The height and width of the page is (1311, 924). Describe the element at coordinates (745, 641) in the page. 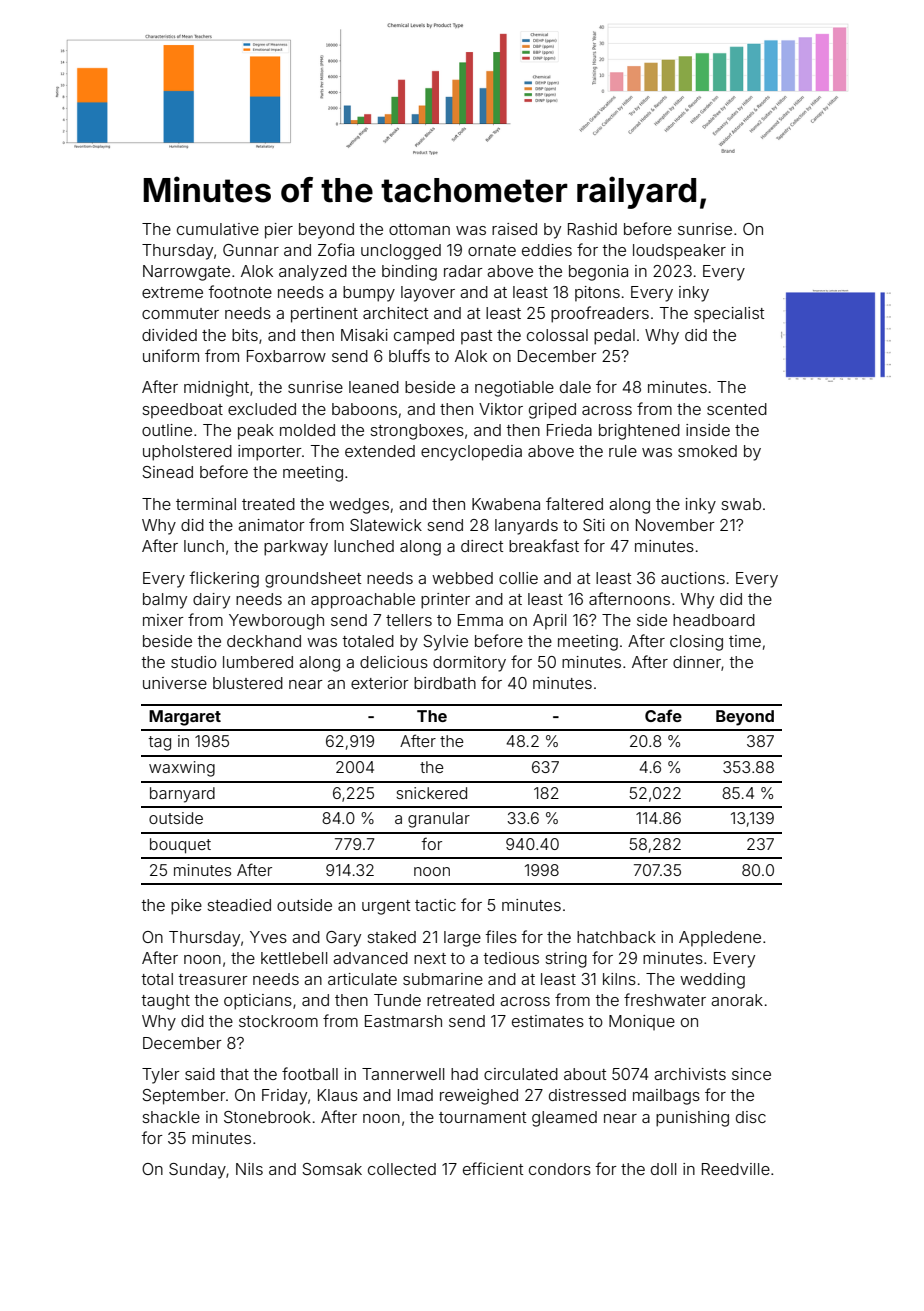

I see `time` at that location.
